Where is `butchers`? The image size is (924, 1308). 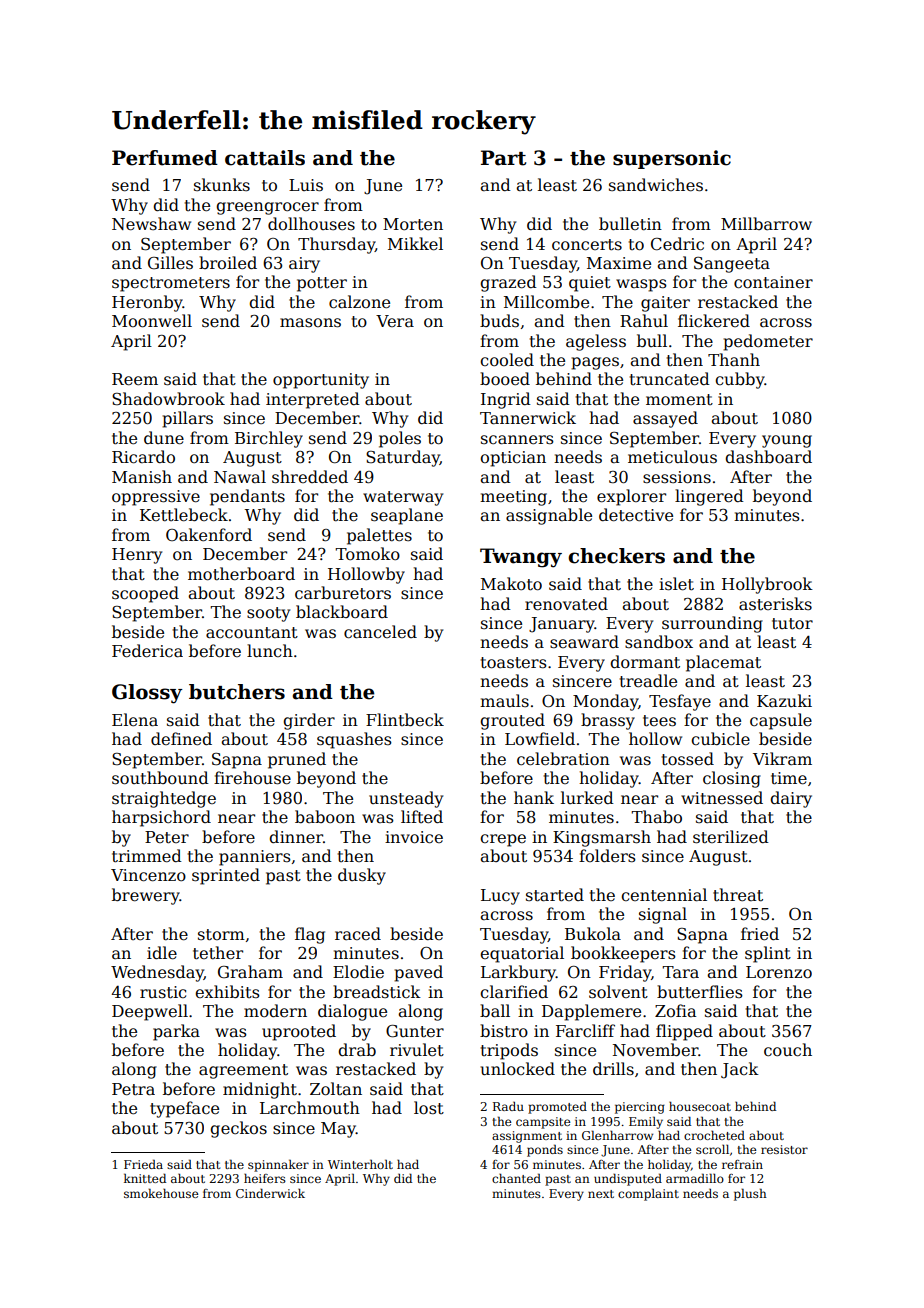
butchers is located at coordinates (237, 692).
